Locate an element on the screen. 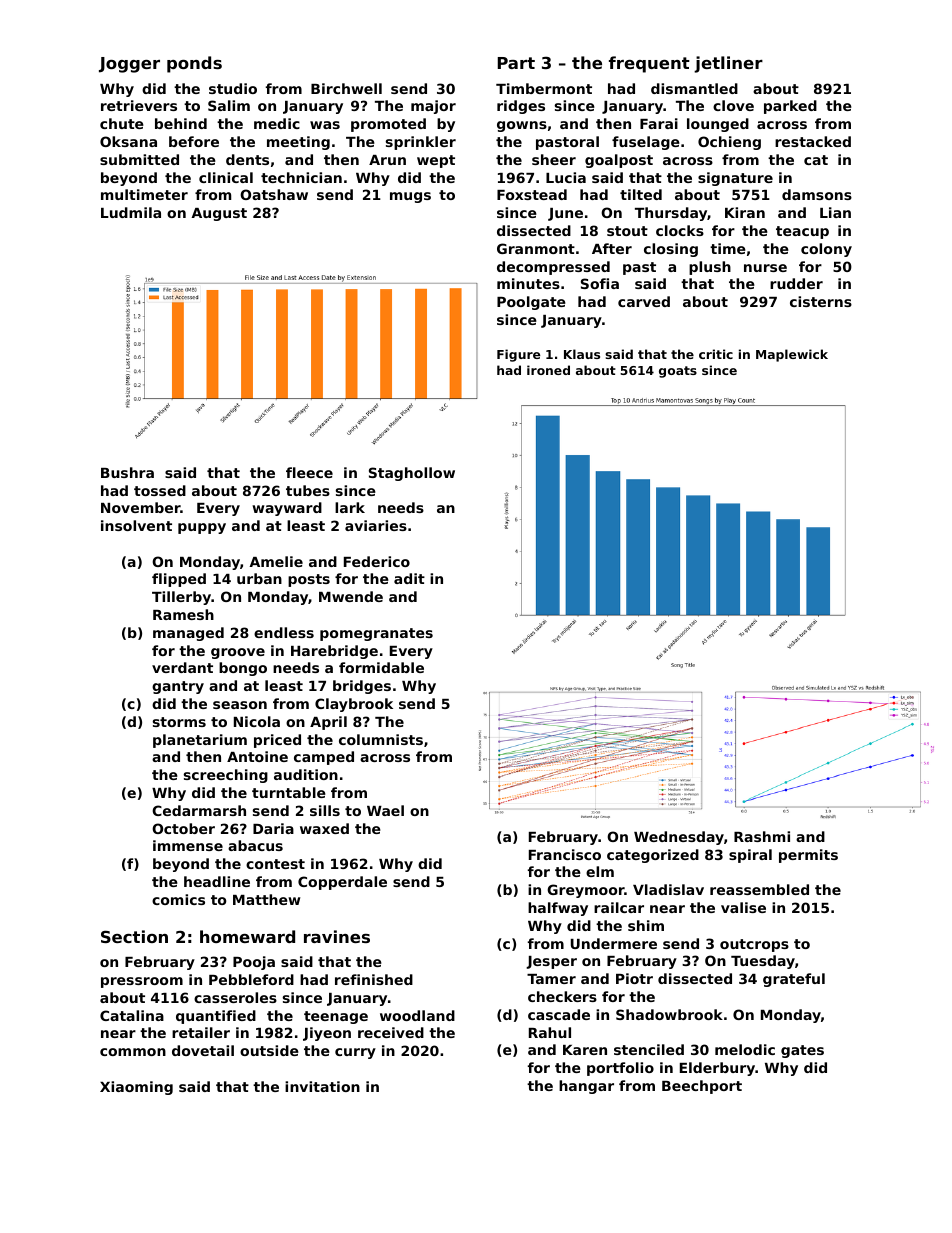 This screenshot has width=952, height=1233. Ramesh is located at coordinates (183, 614).
